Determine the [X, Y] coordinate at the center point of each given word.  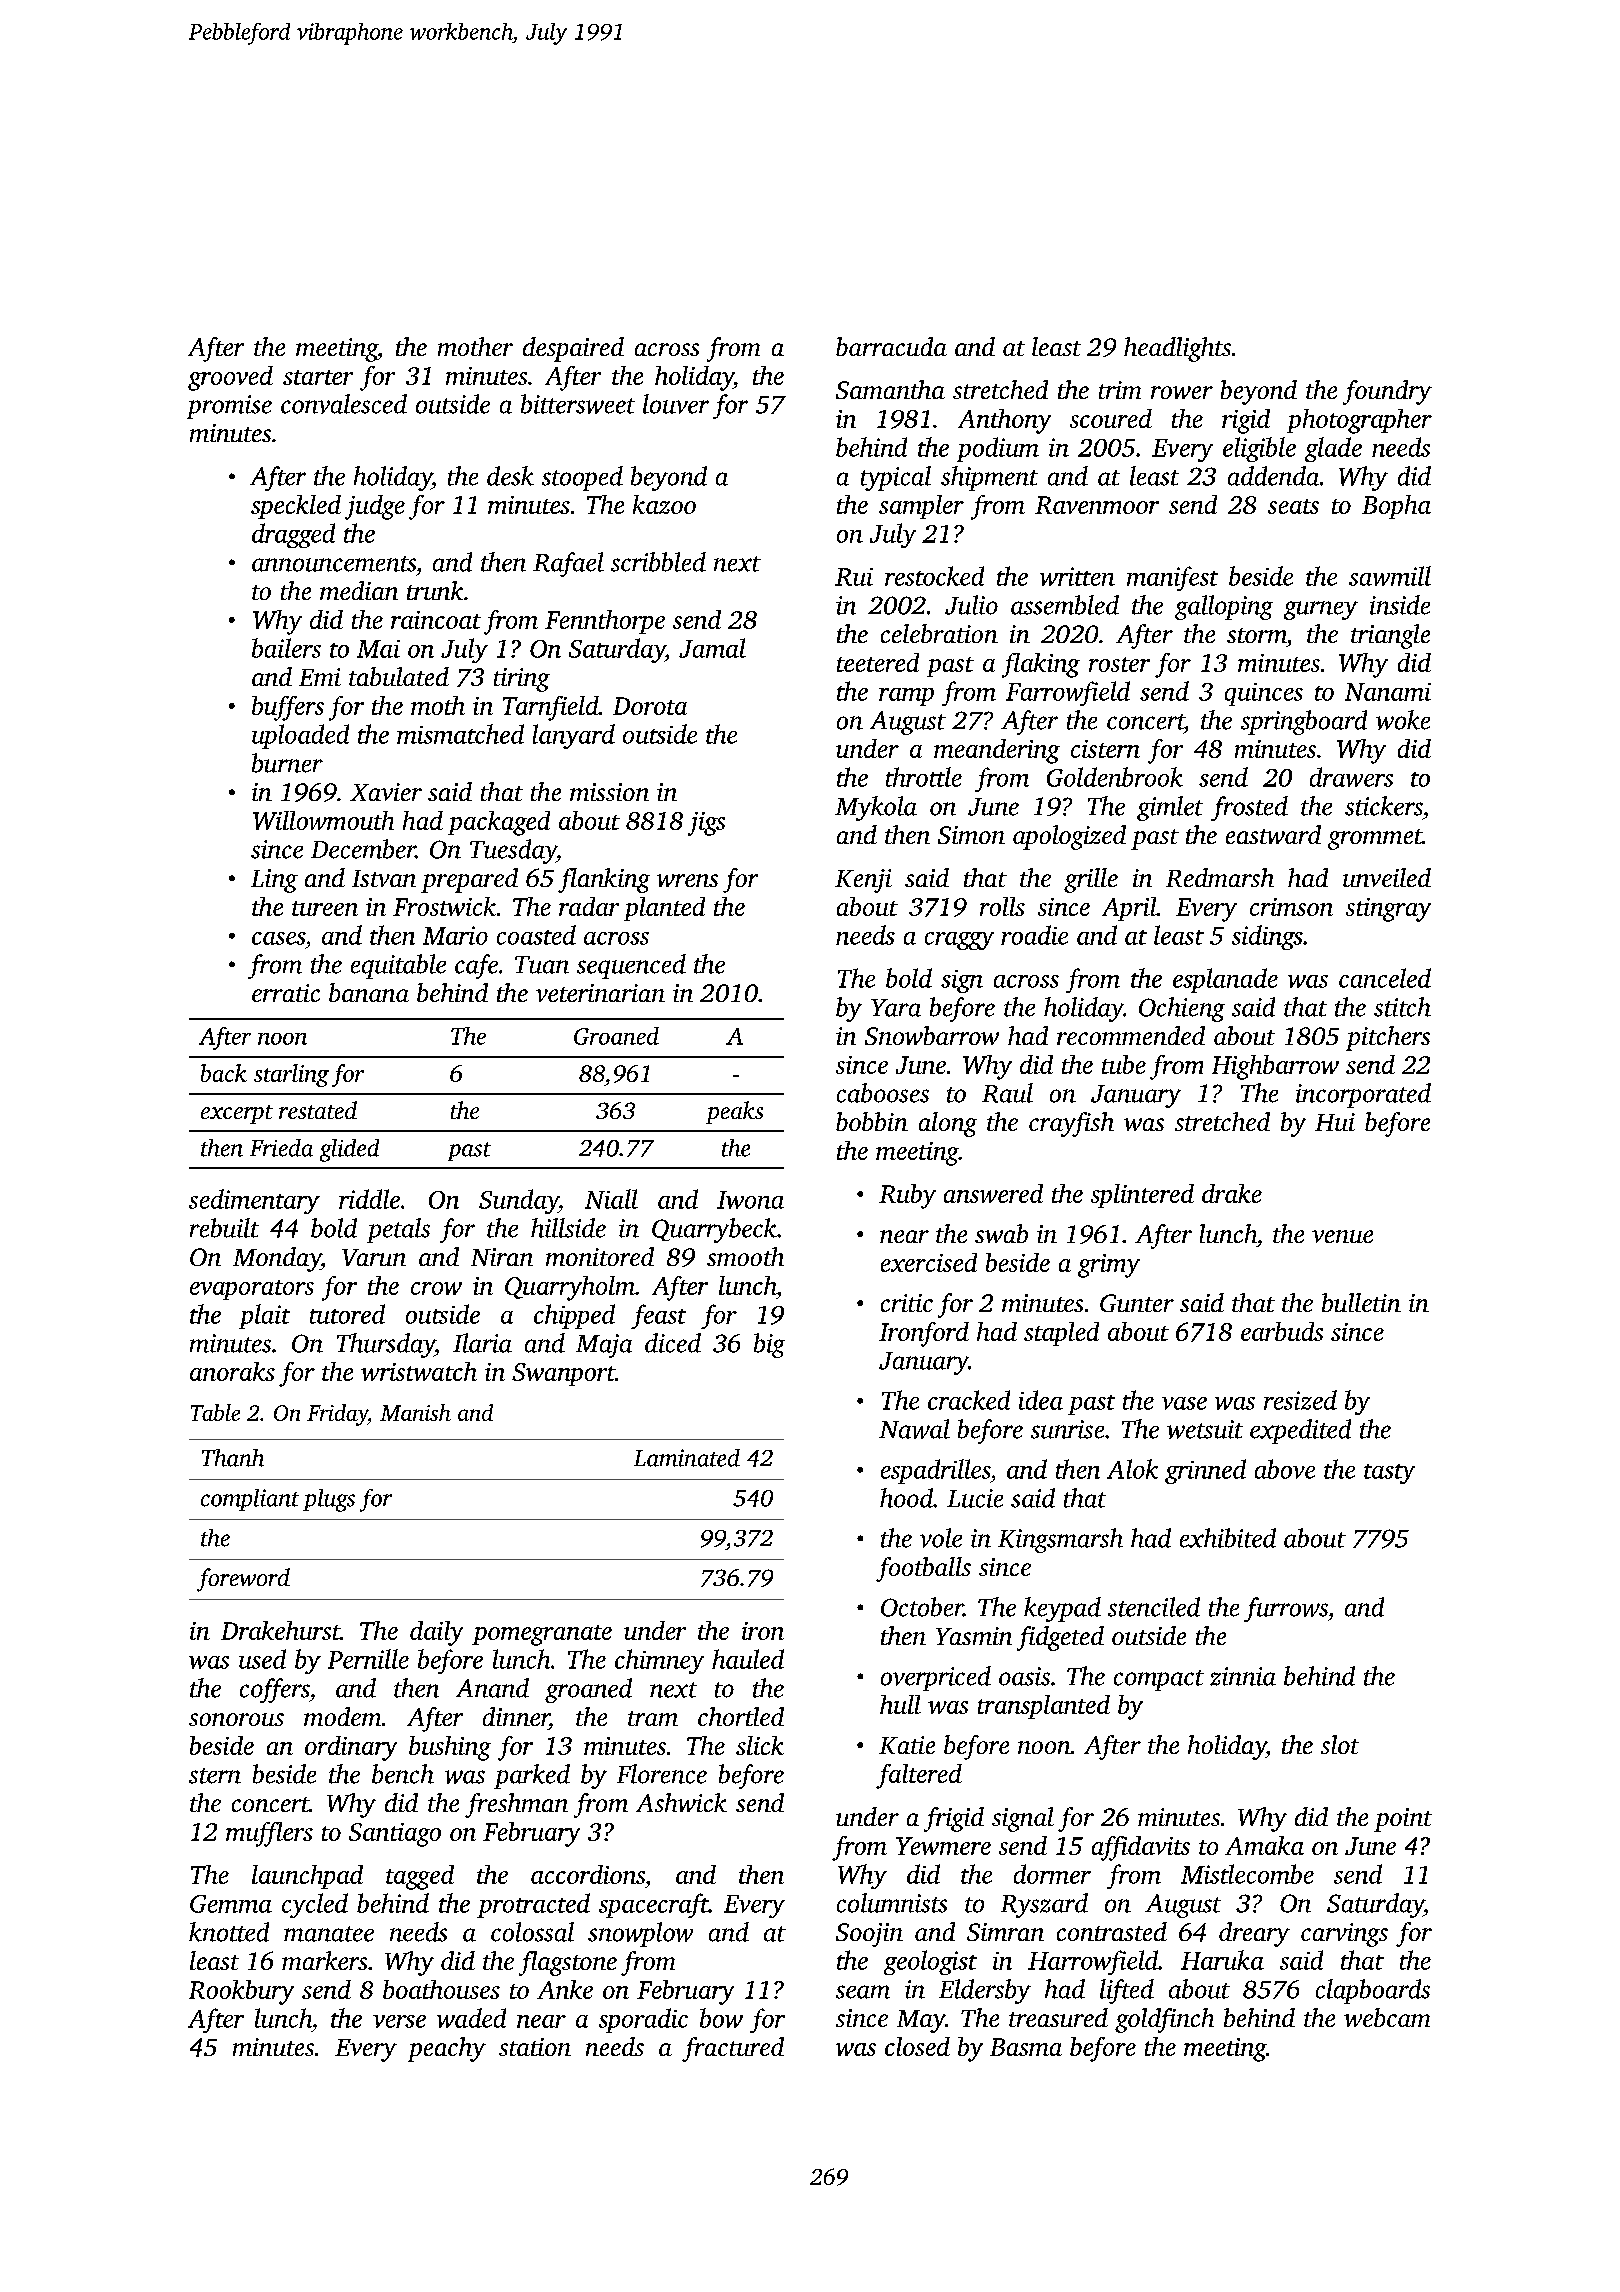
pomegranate [542, 1635]
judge [375, 507]
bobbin [872, 1121]
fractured [733, 2049]
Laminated [687, 1458]
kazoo [664, 504]
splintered [1142, 1196]
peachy [447, 2049]
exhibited [1228, 1538]
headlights [1177, 349]
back [224, 1073]
